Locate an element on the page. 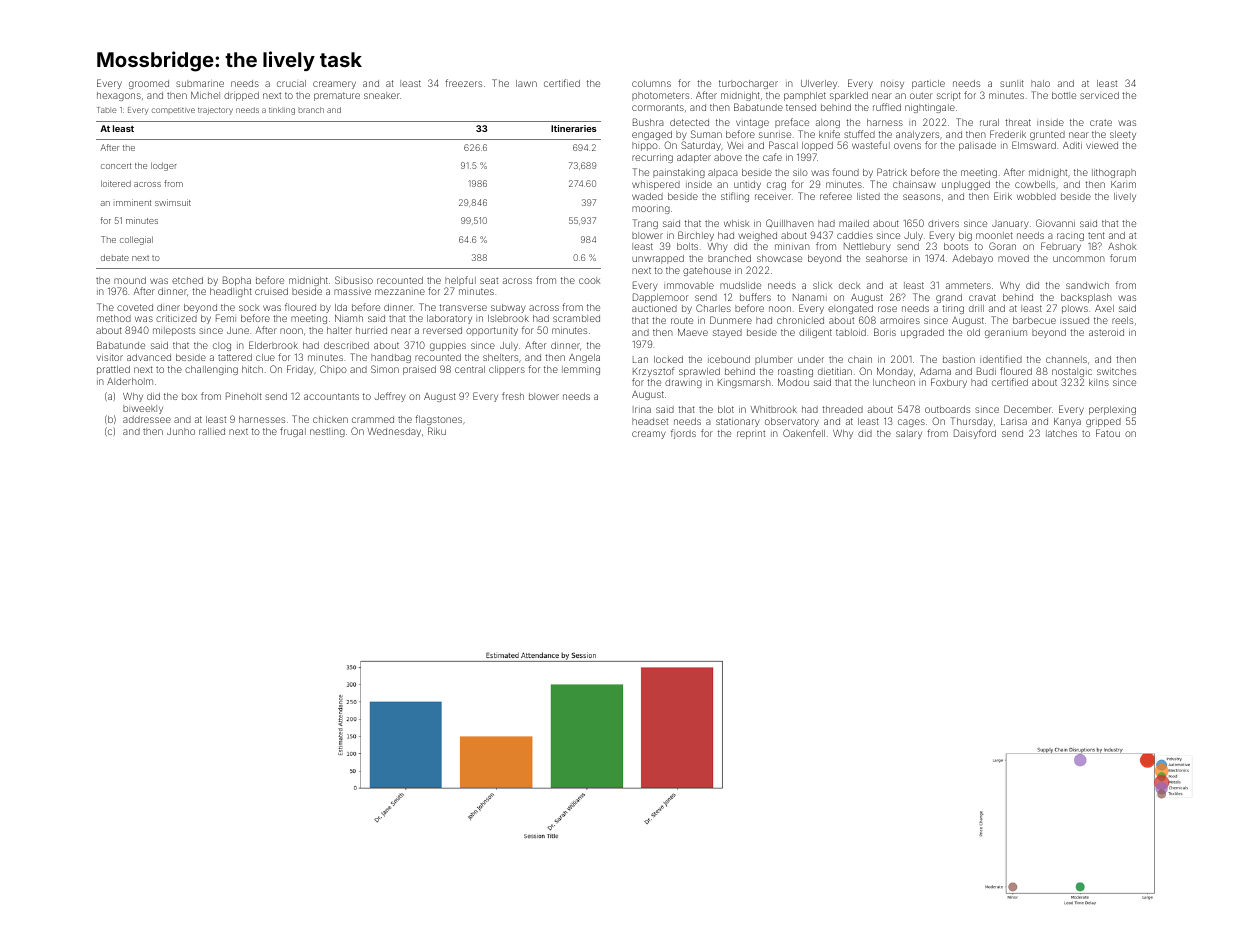  Birchley is located at coordinates (696, 236).
